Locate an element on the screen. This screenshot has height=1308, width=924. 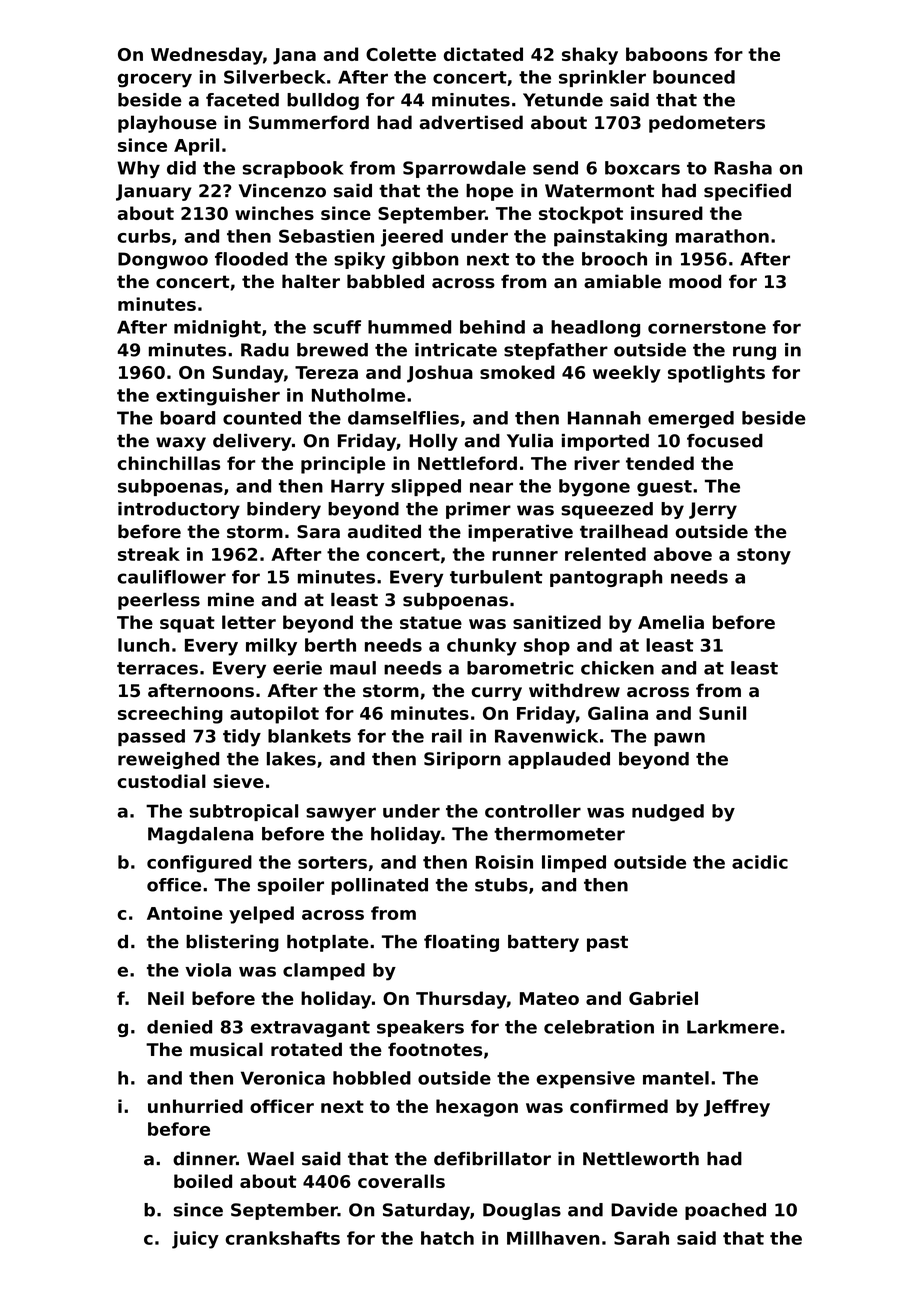
did is located at coordinates (181, 168).
